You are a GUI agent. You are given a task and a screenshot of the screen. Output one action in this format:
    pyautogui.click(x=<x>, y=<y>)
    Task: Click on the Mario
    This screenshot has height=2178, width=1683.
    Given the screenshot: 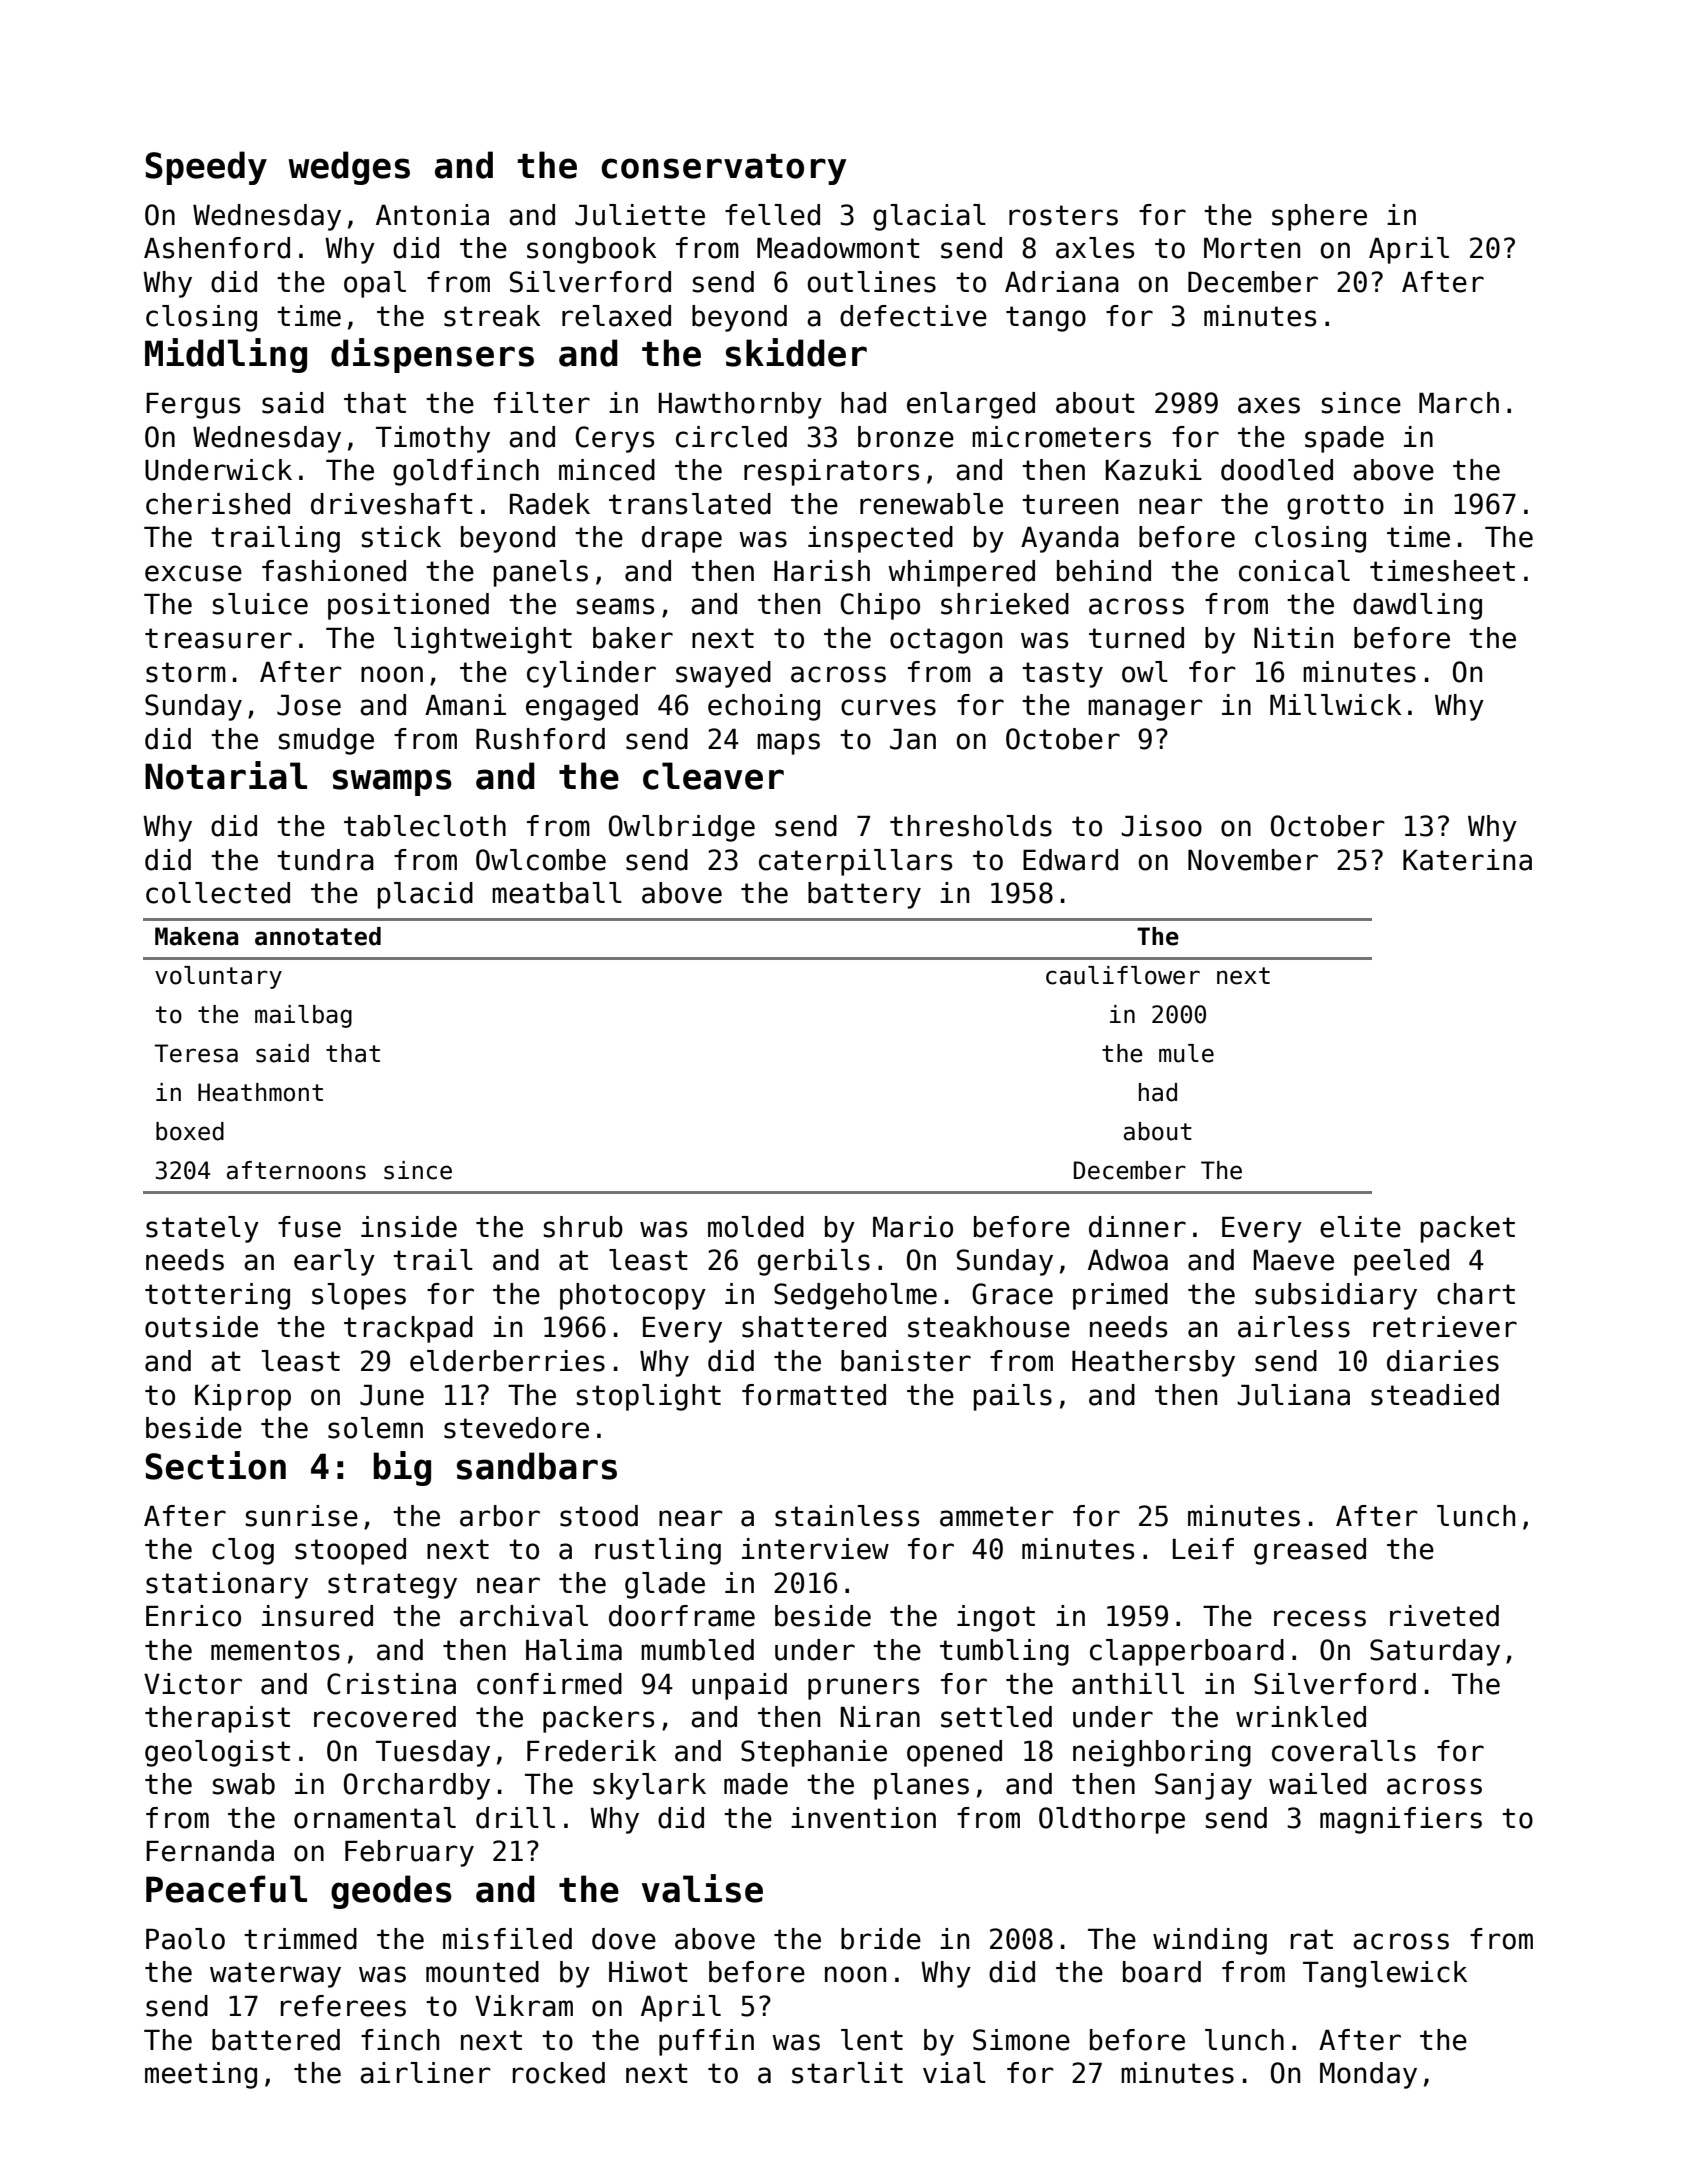 What is the action you would take?
    pyautogui.click(x=913, y=1227)
